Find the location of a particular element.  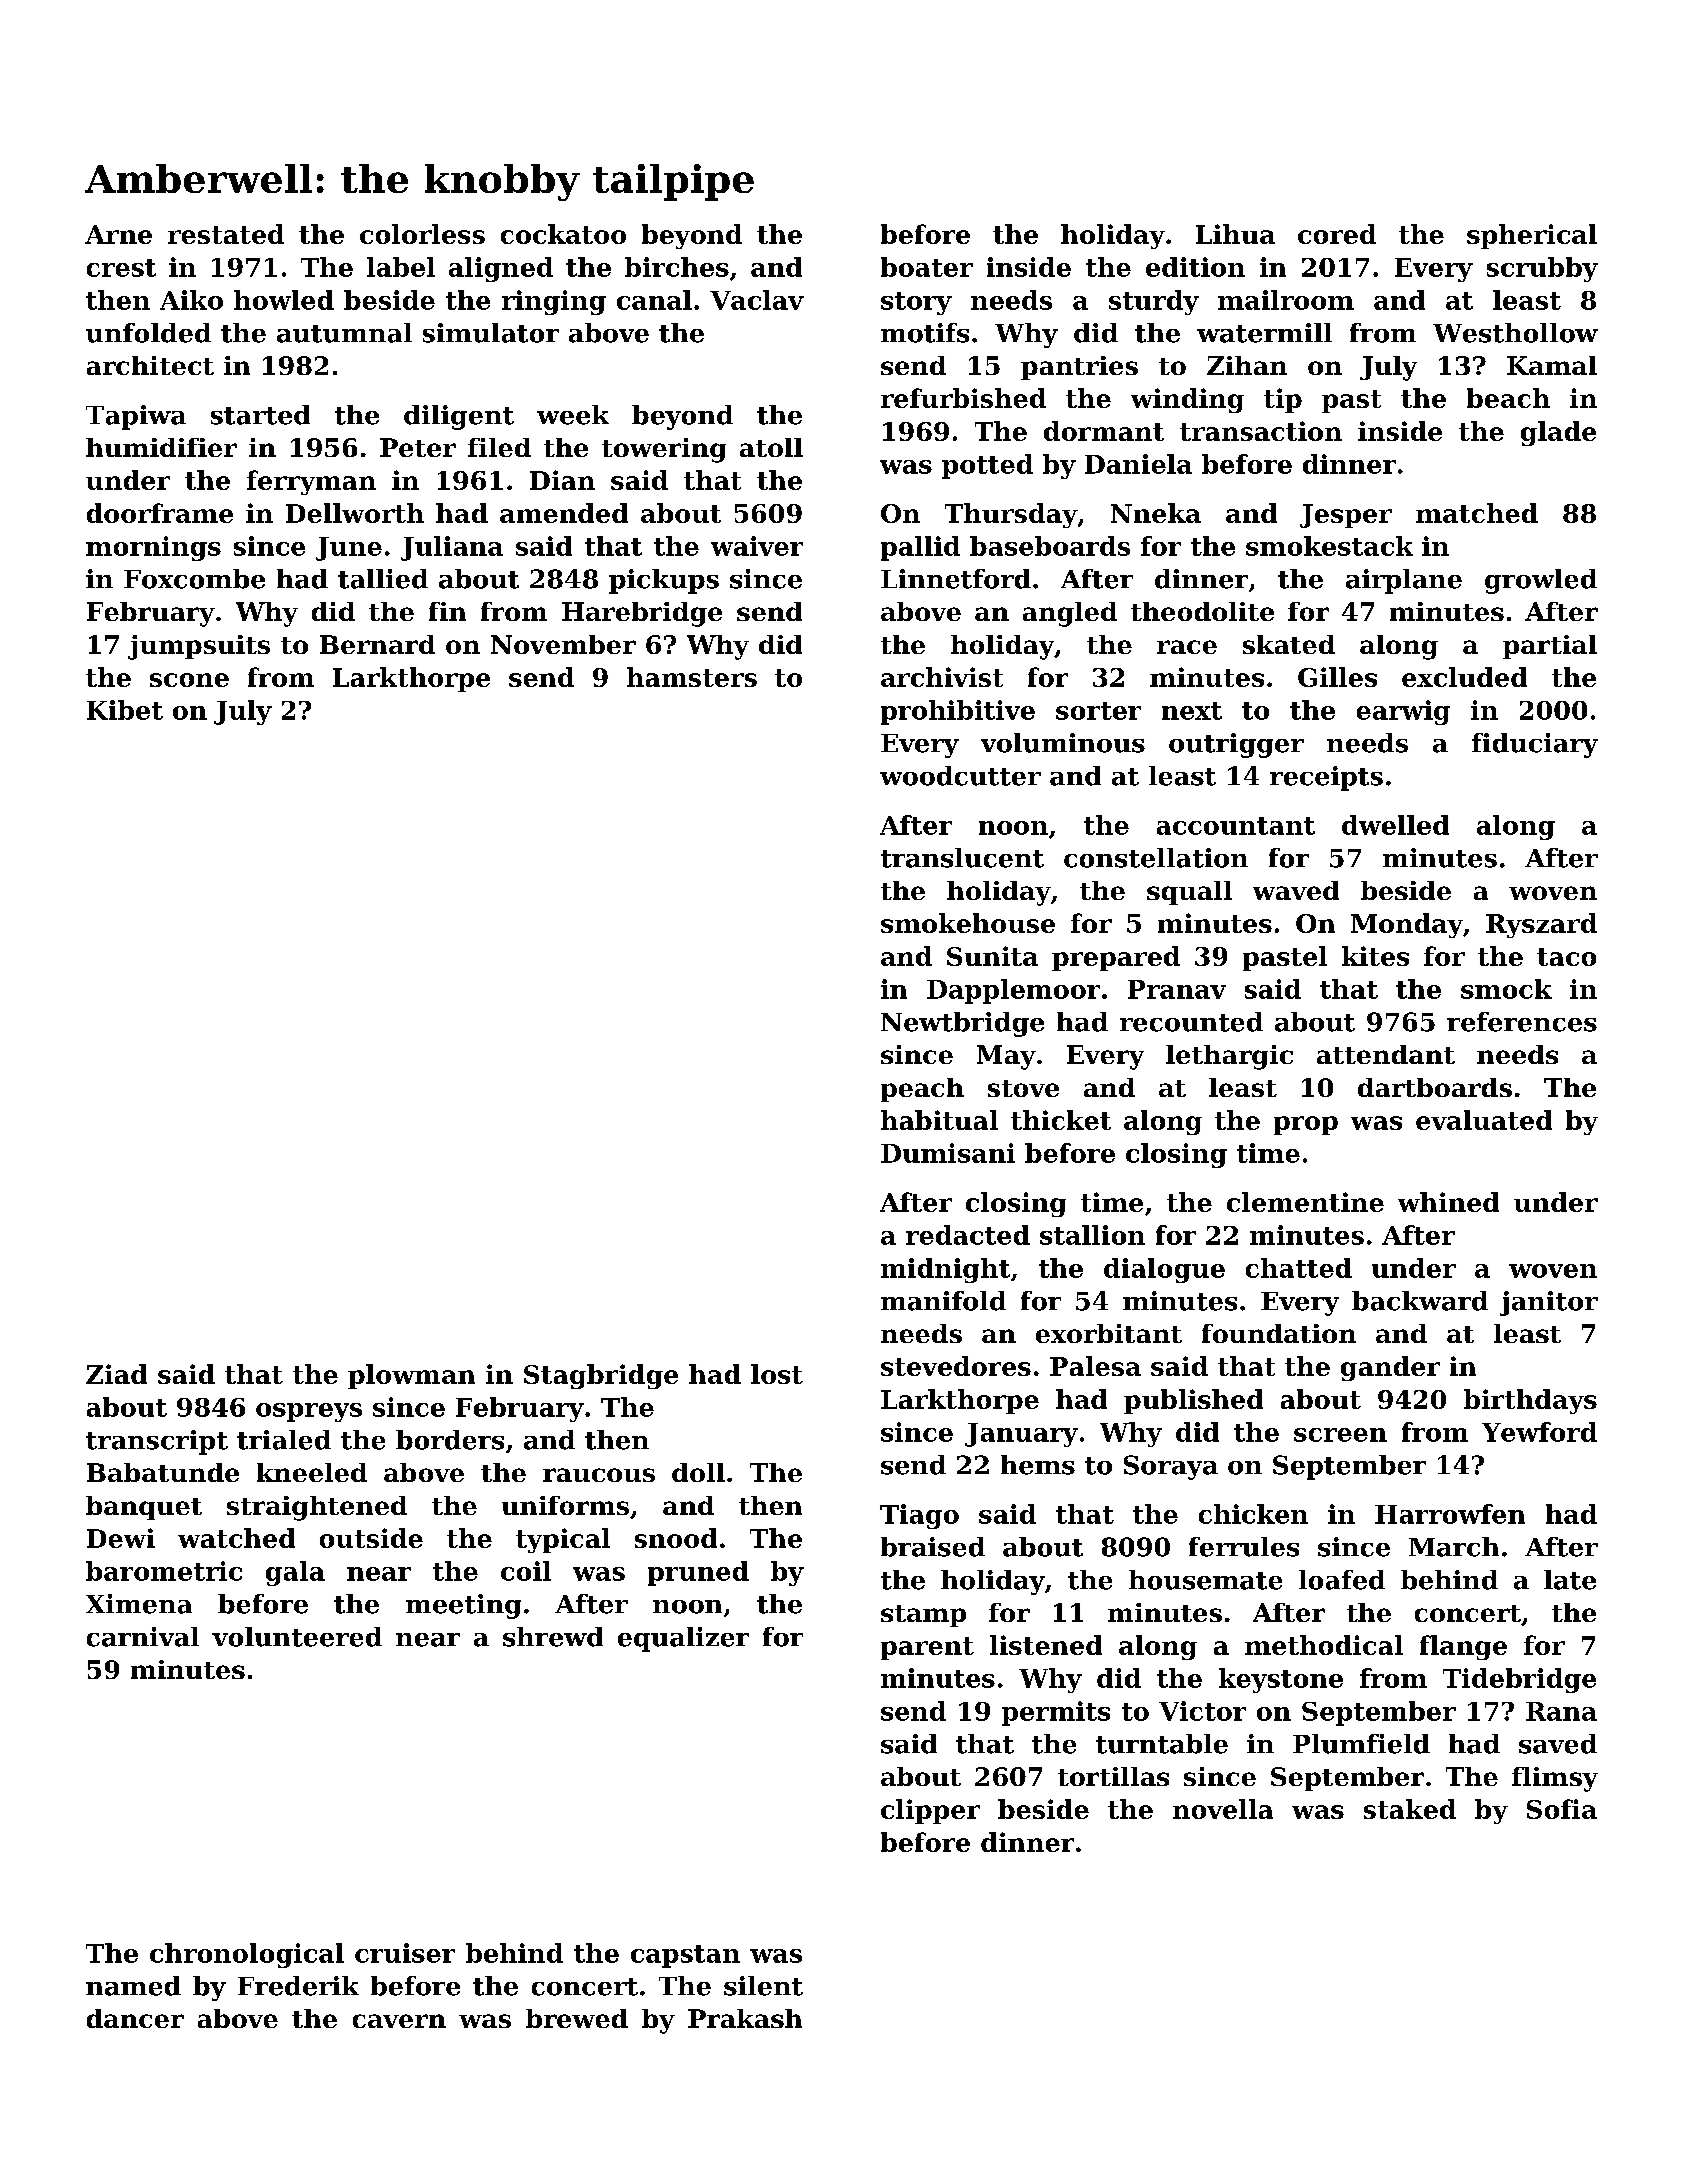

tip is located at coordinates (1283, 400).
